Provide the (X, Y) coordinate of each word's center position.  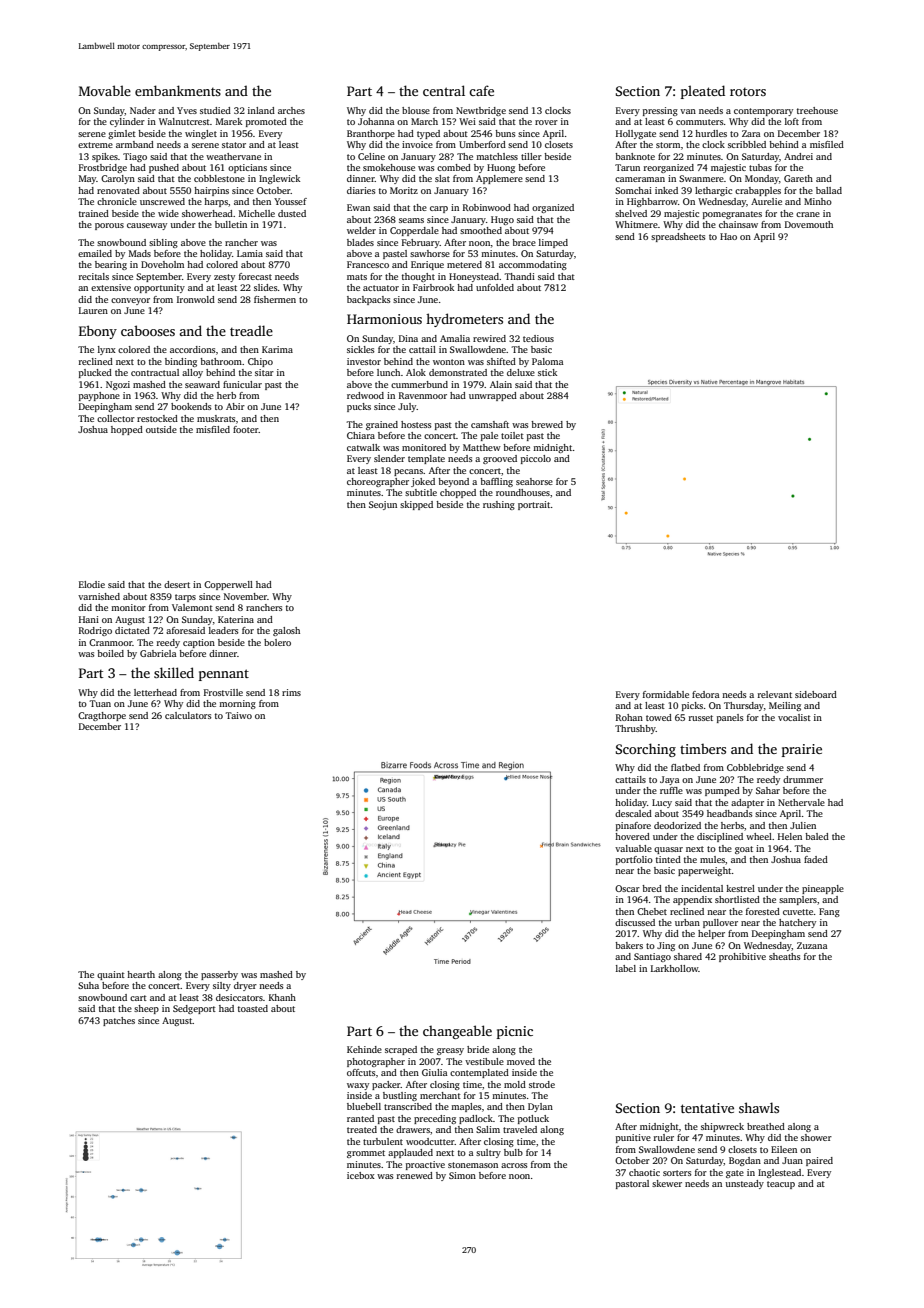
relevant (775, 694)
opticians (247, 168)
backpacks (369, 300)
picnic (515, 1032)
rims (291, 692)
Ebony (98, 332)
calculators (188, 715)
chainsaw (738, 224)
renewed (415, 1175)
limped (553, 243)
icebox (361, 1175)
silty (222, 986)
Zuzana (812, 945)
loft (792, 121)
